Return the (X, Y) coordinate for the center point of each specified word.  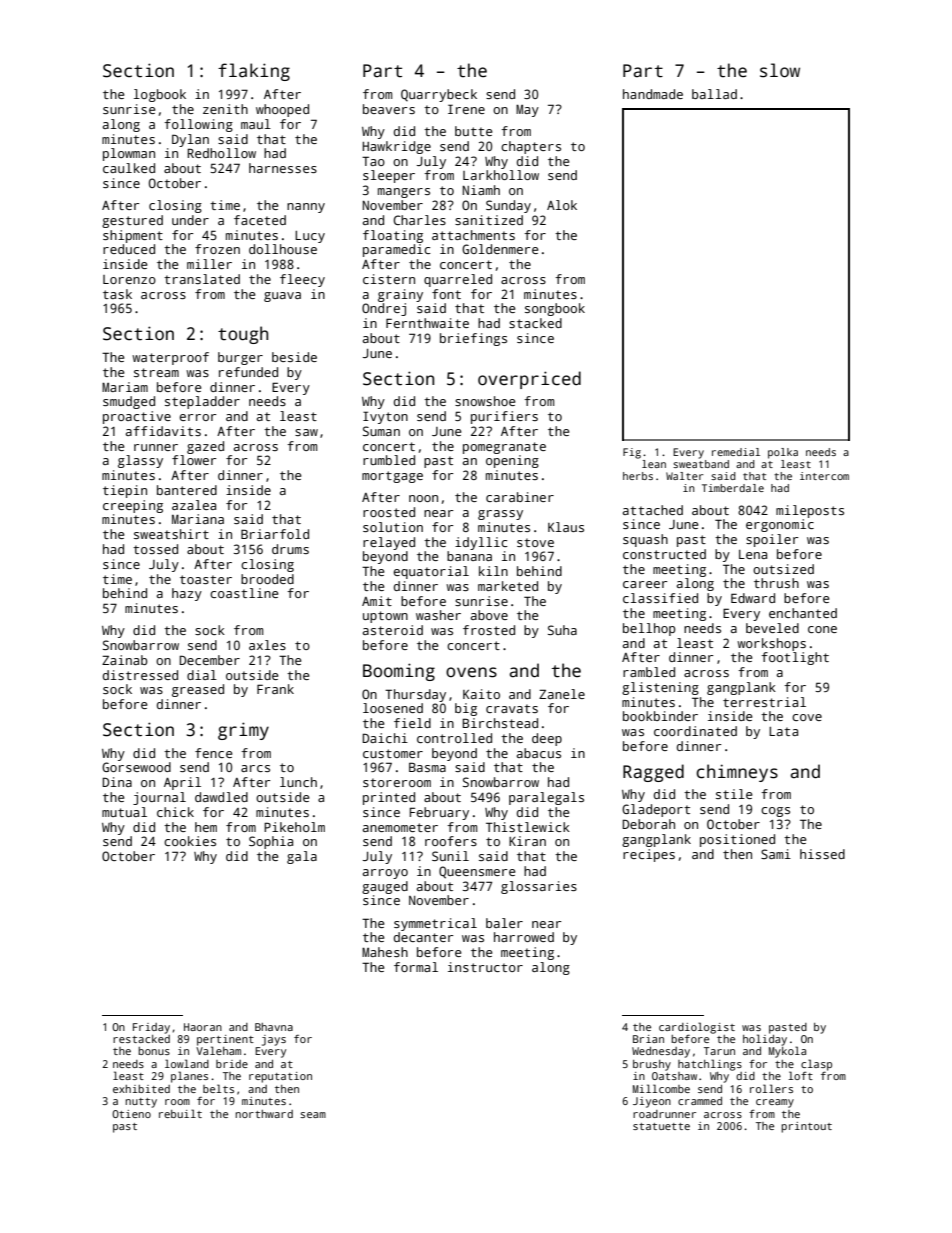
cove (807, 717)
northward (264, 1114)
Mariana (198, 519)
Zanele (562, 694)
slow (780, 70)
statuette (661, 1126)
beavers (389, 109)
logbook (160, 95)
